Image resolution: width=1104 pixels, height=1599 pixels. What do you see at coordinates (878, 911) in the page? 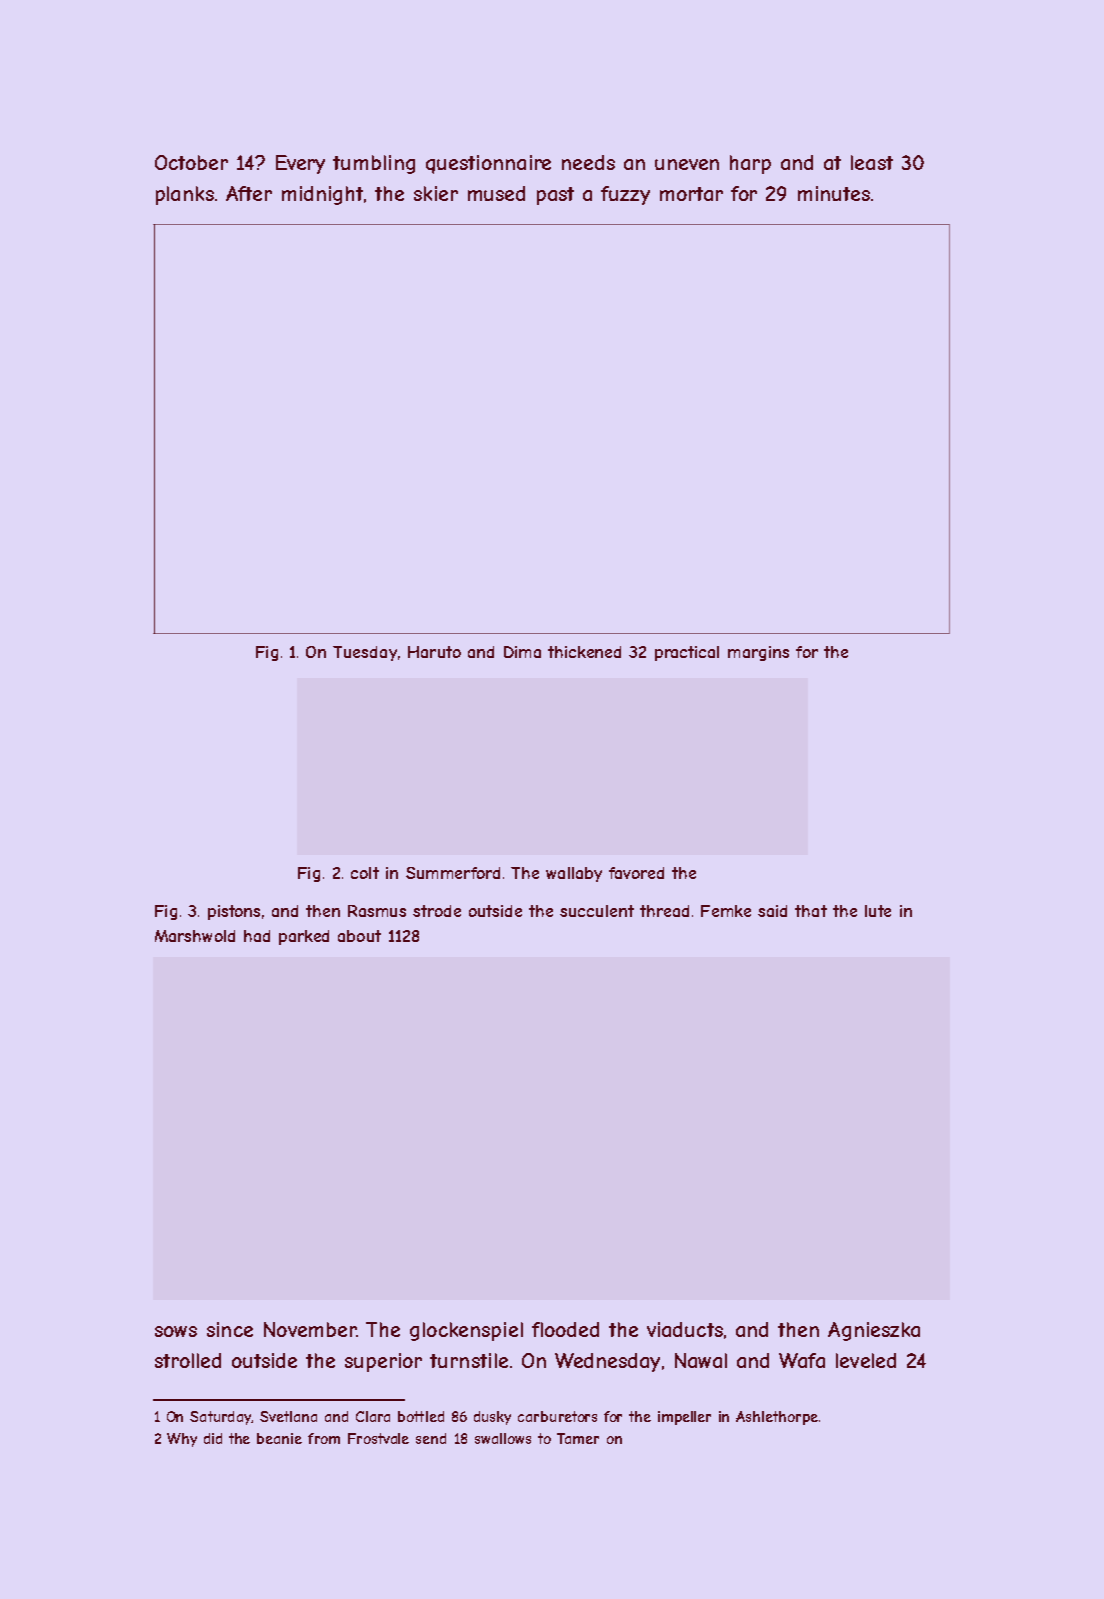
I see `lute` at bounding box center [878, 911].
